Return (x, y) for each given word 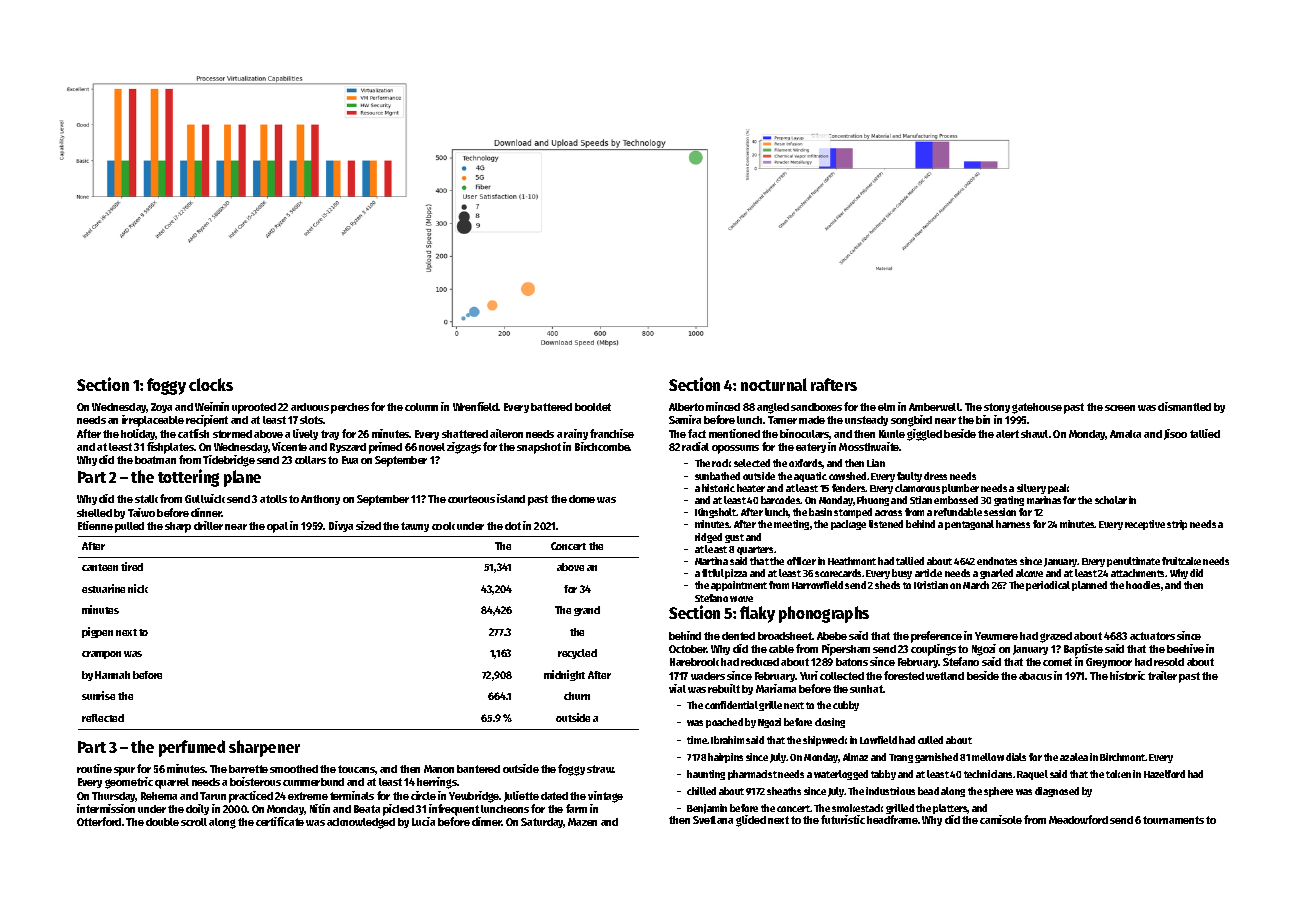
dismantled (1184, 406)
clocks (211, 384)
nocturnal (774, 384)
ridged (708, 538)
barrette (248, 769)
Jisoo (1175, 434)
